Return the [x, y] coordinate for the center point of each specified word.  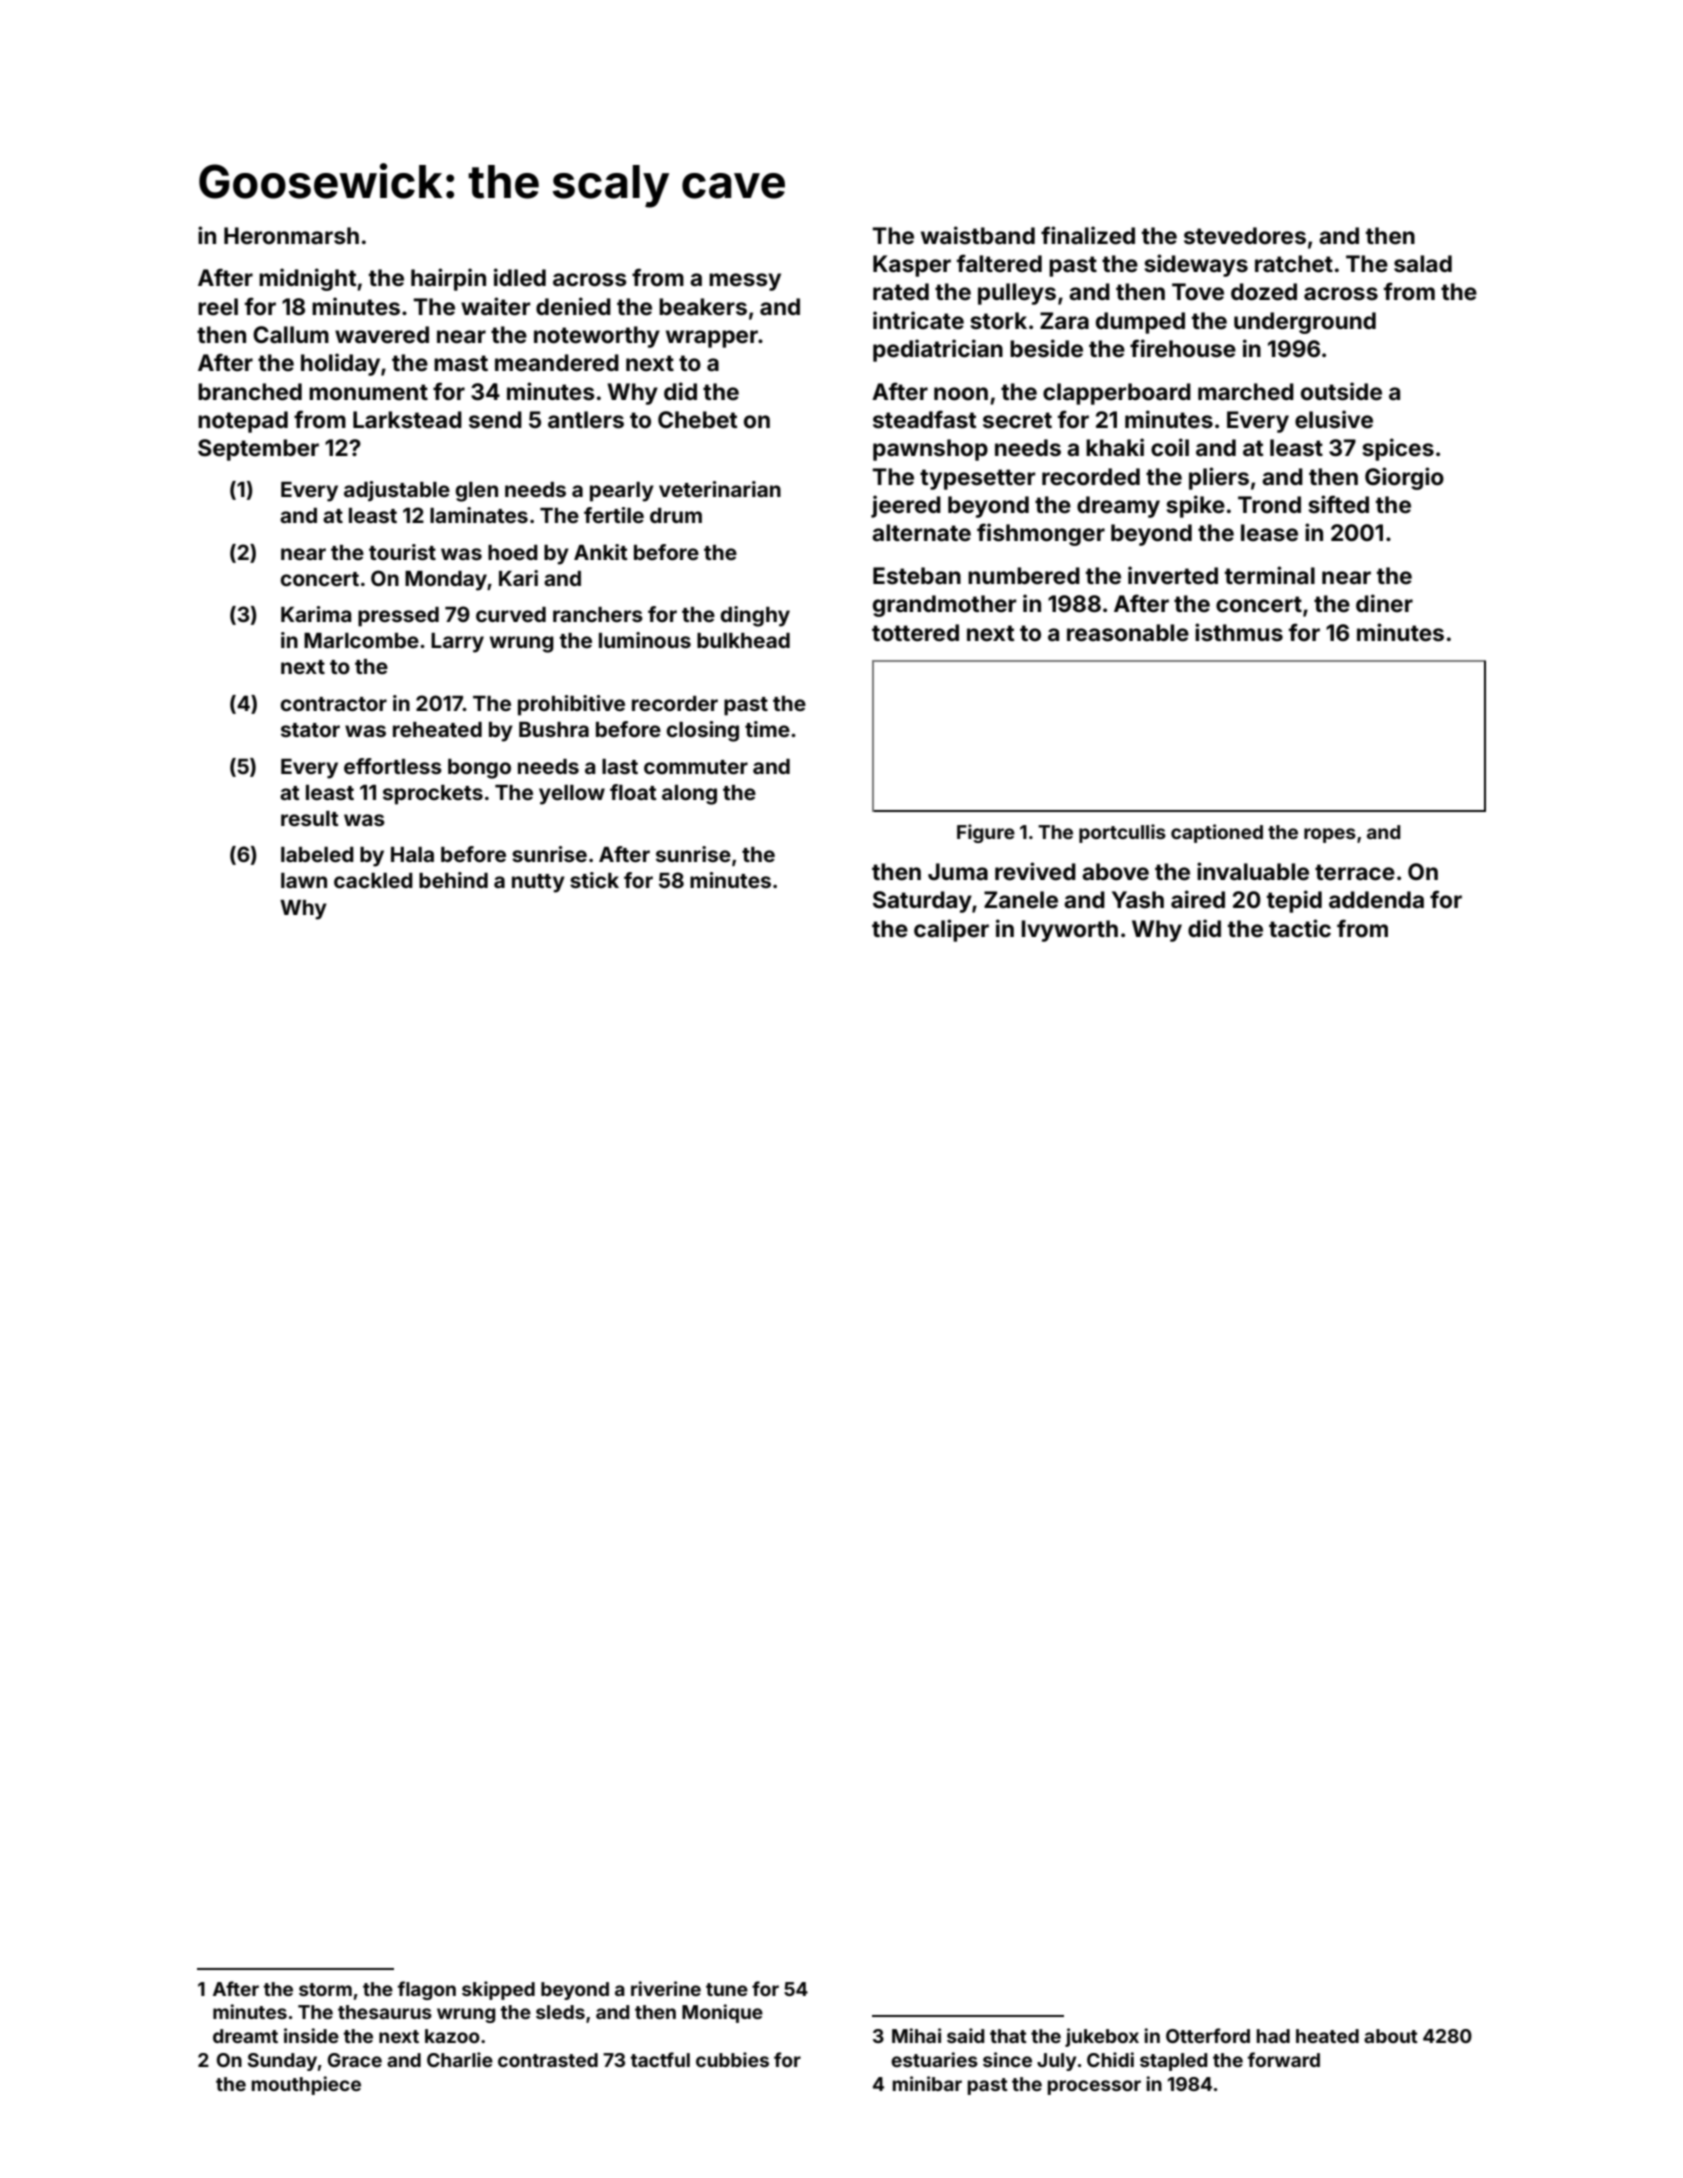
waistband [978, 235]
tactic [1300, 928]
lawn [304, 880]
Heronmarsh [291, 236]
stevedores [1245, 236]
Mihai [916, 2035]
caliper [951, 930]
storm [325, 1989]
